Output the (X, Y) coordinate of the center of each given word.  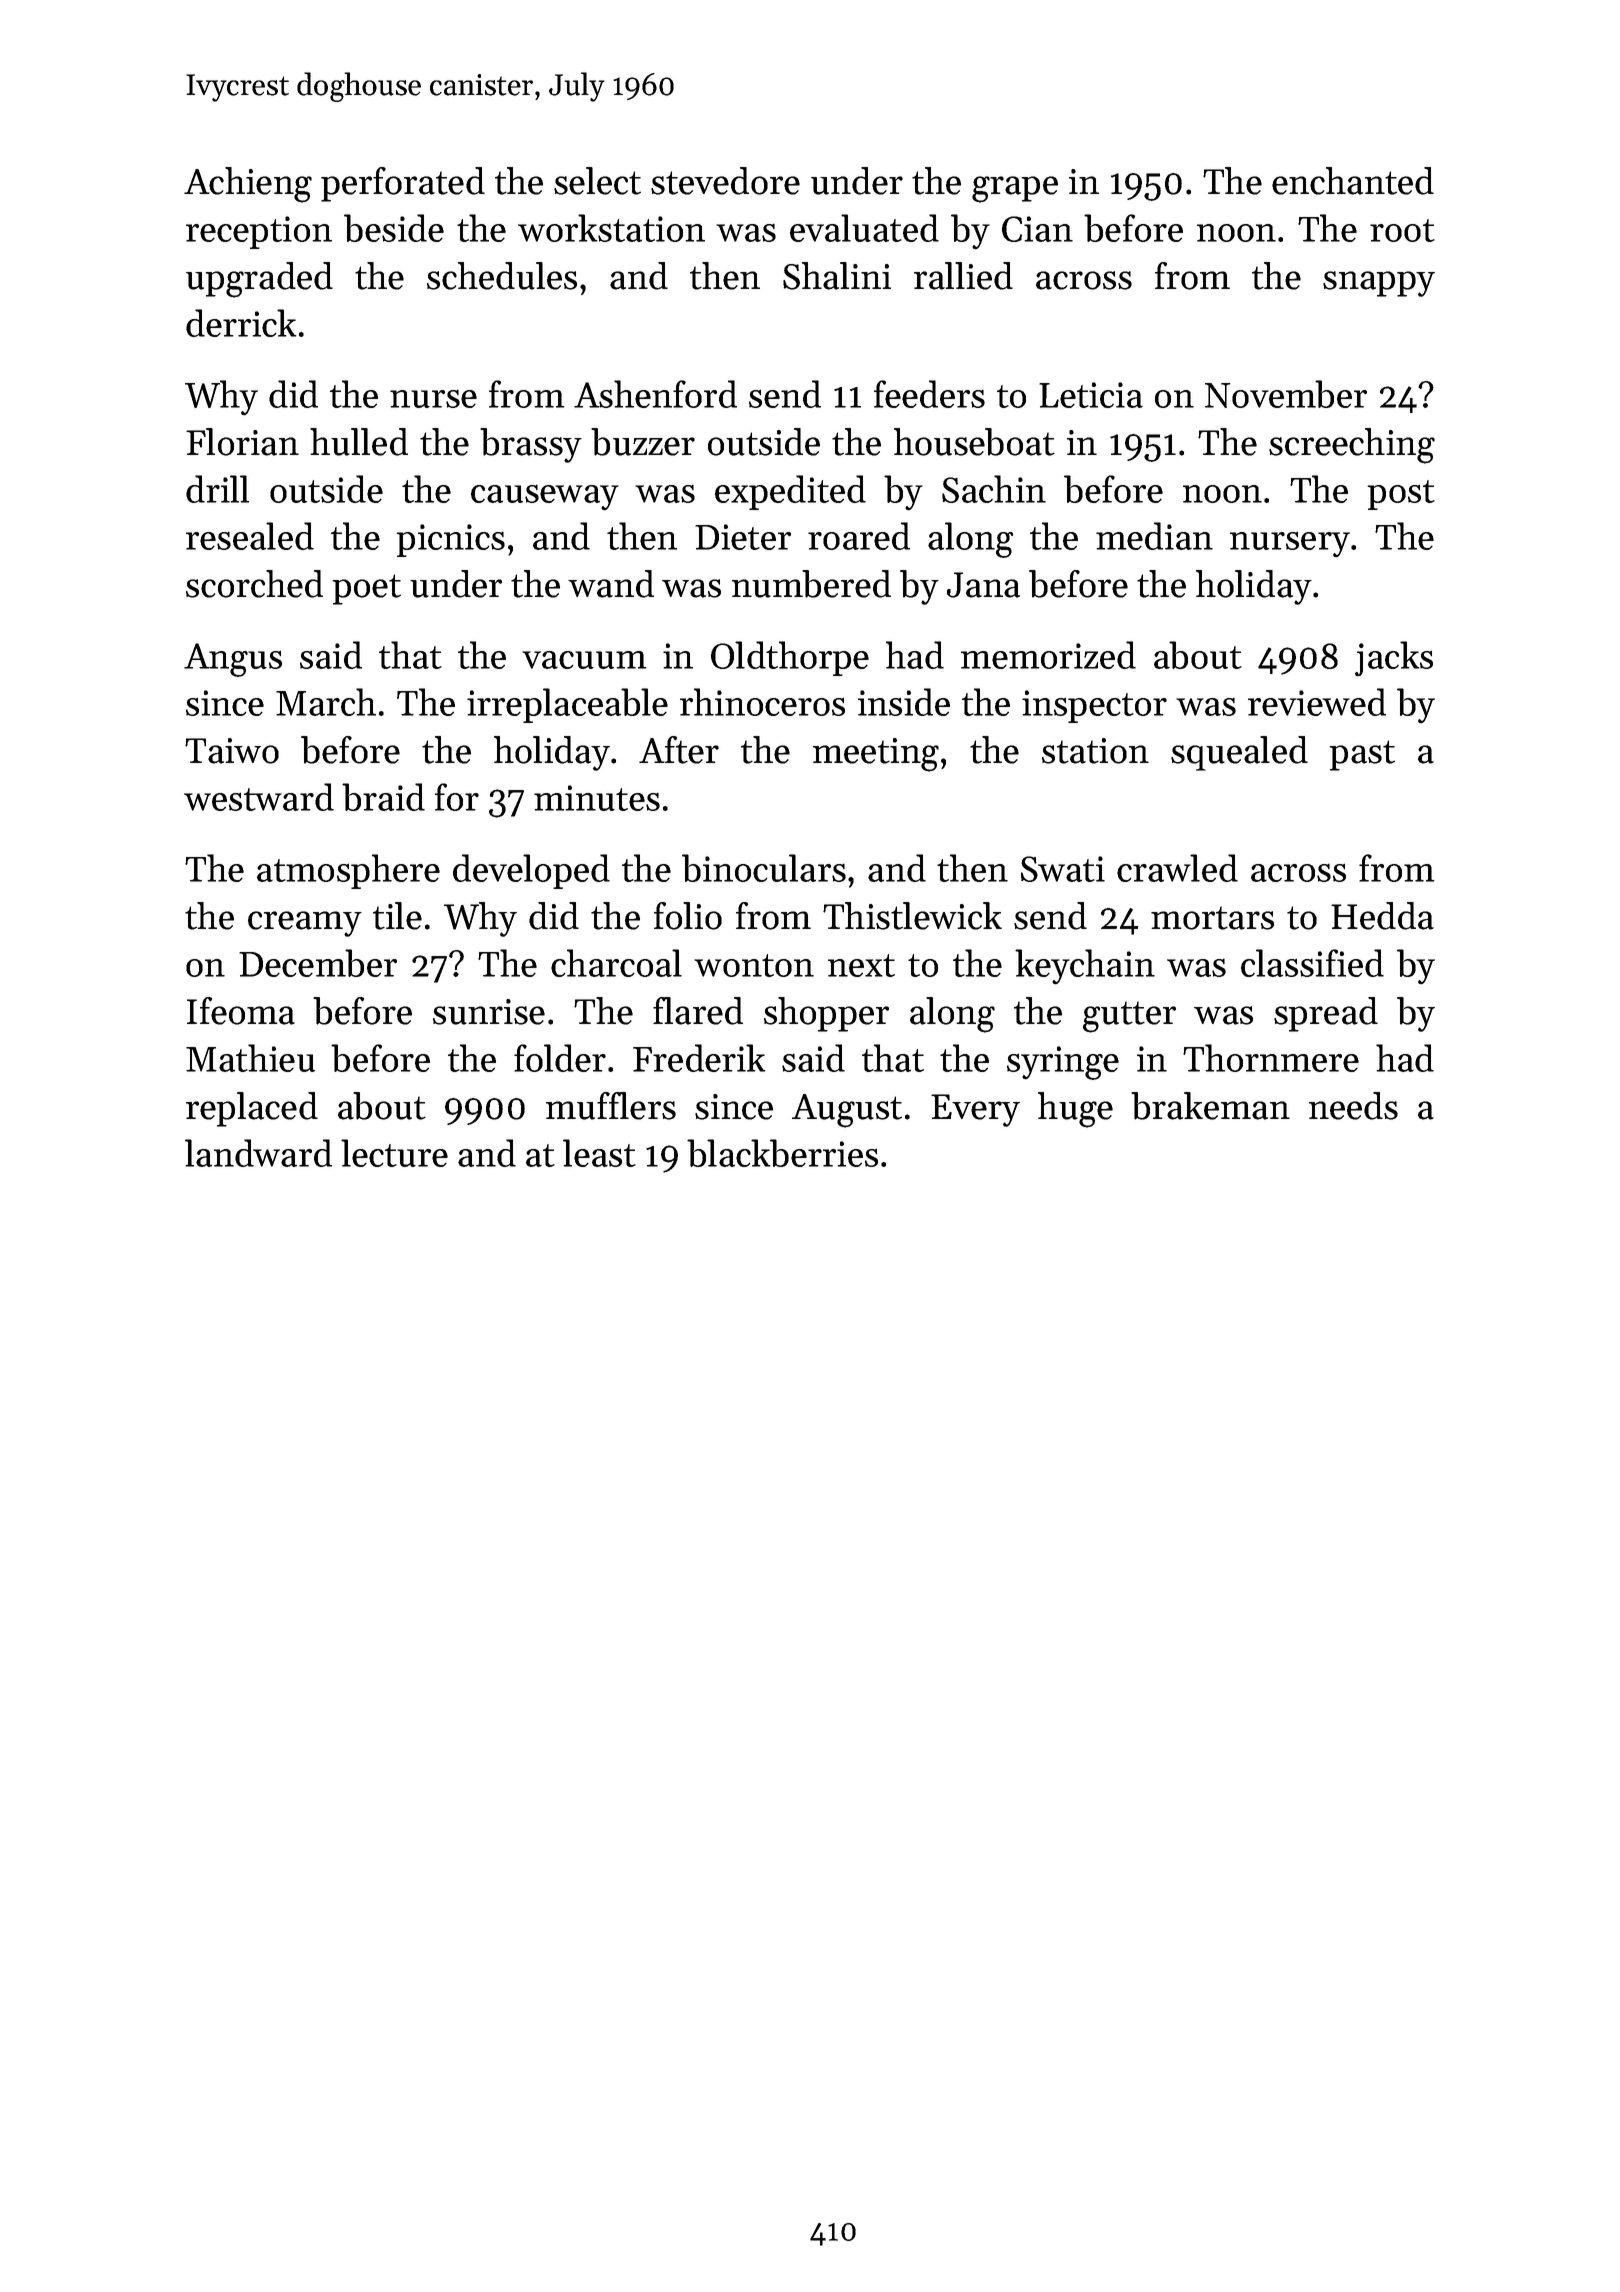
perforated (403, 184)
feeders (929, 394)
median (1154, 536)
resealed (250, 536)
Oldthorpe (790, 658)
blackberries (782, 1153)
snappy (1379, 284)
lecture (394, 1153)
